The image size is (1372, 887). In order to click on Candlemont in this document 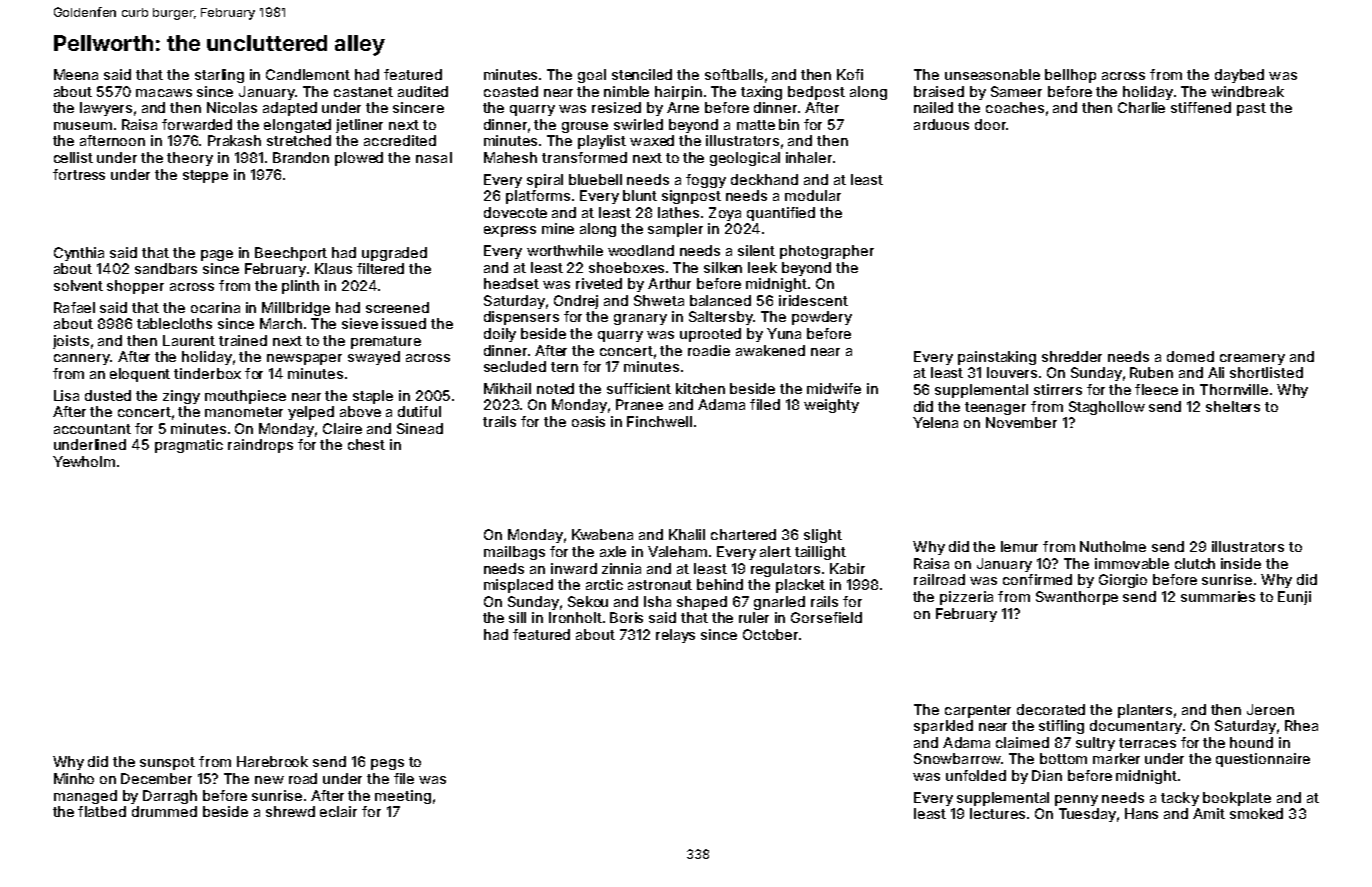, I will do `click(308, 74)`.
